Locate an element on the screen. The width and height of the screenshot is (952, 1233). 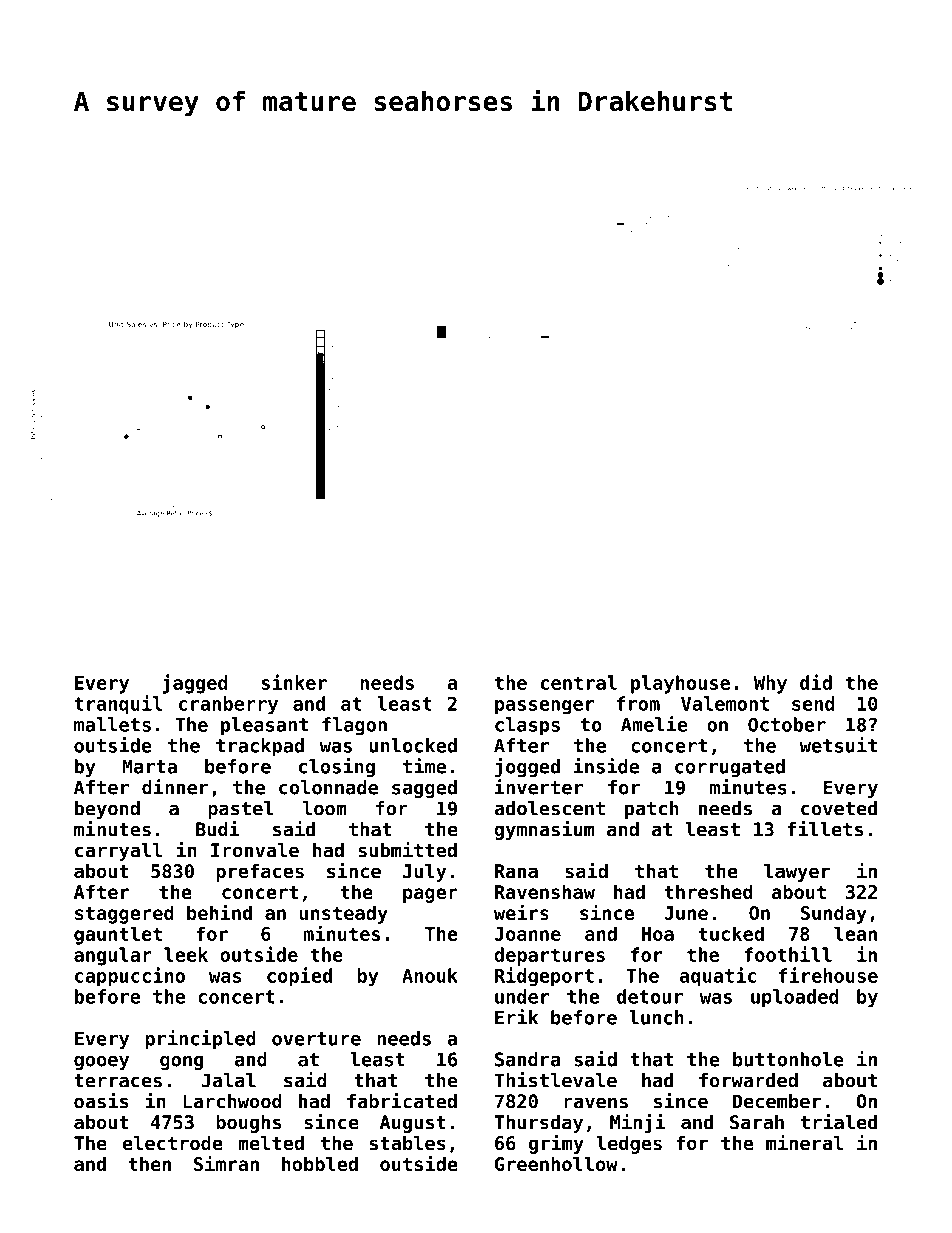
uploaded is located at coordinates (795, 998).
